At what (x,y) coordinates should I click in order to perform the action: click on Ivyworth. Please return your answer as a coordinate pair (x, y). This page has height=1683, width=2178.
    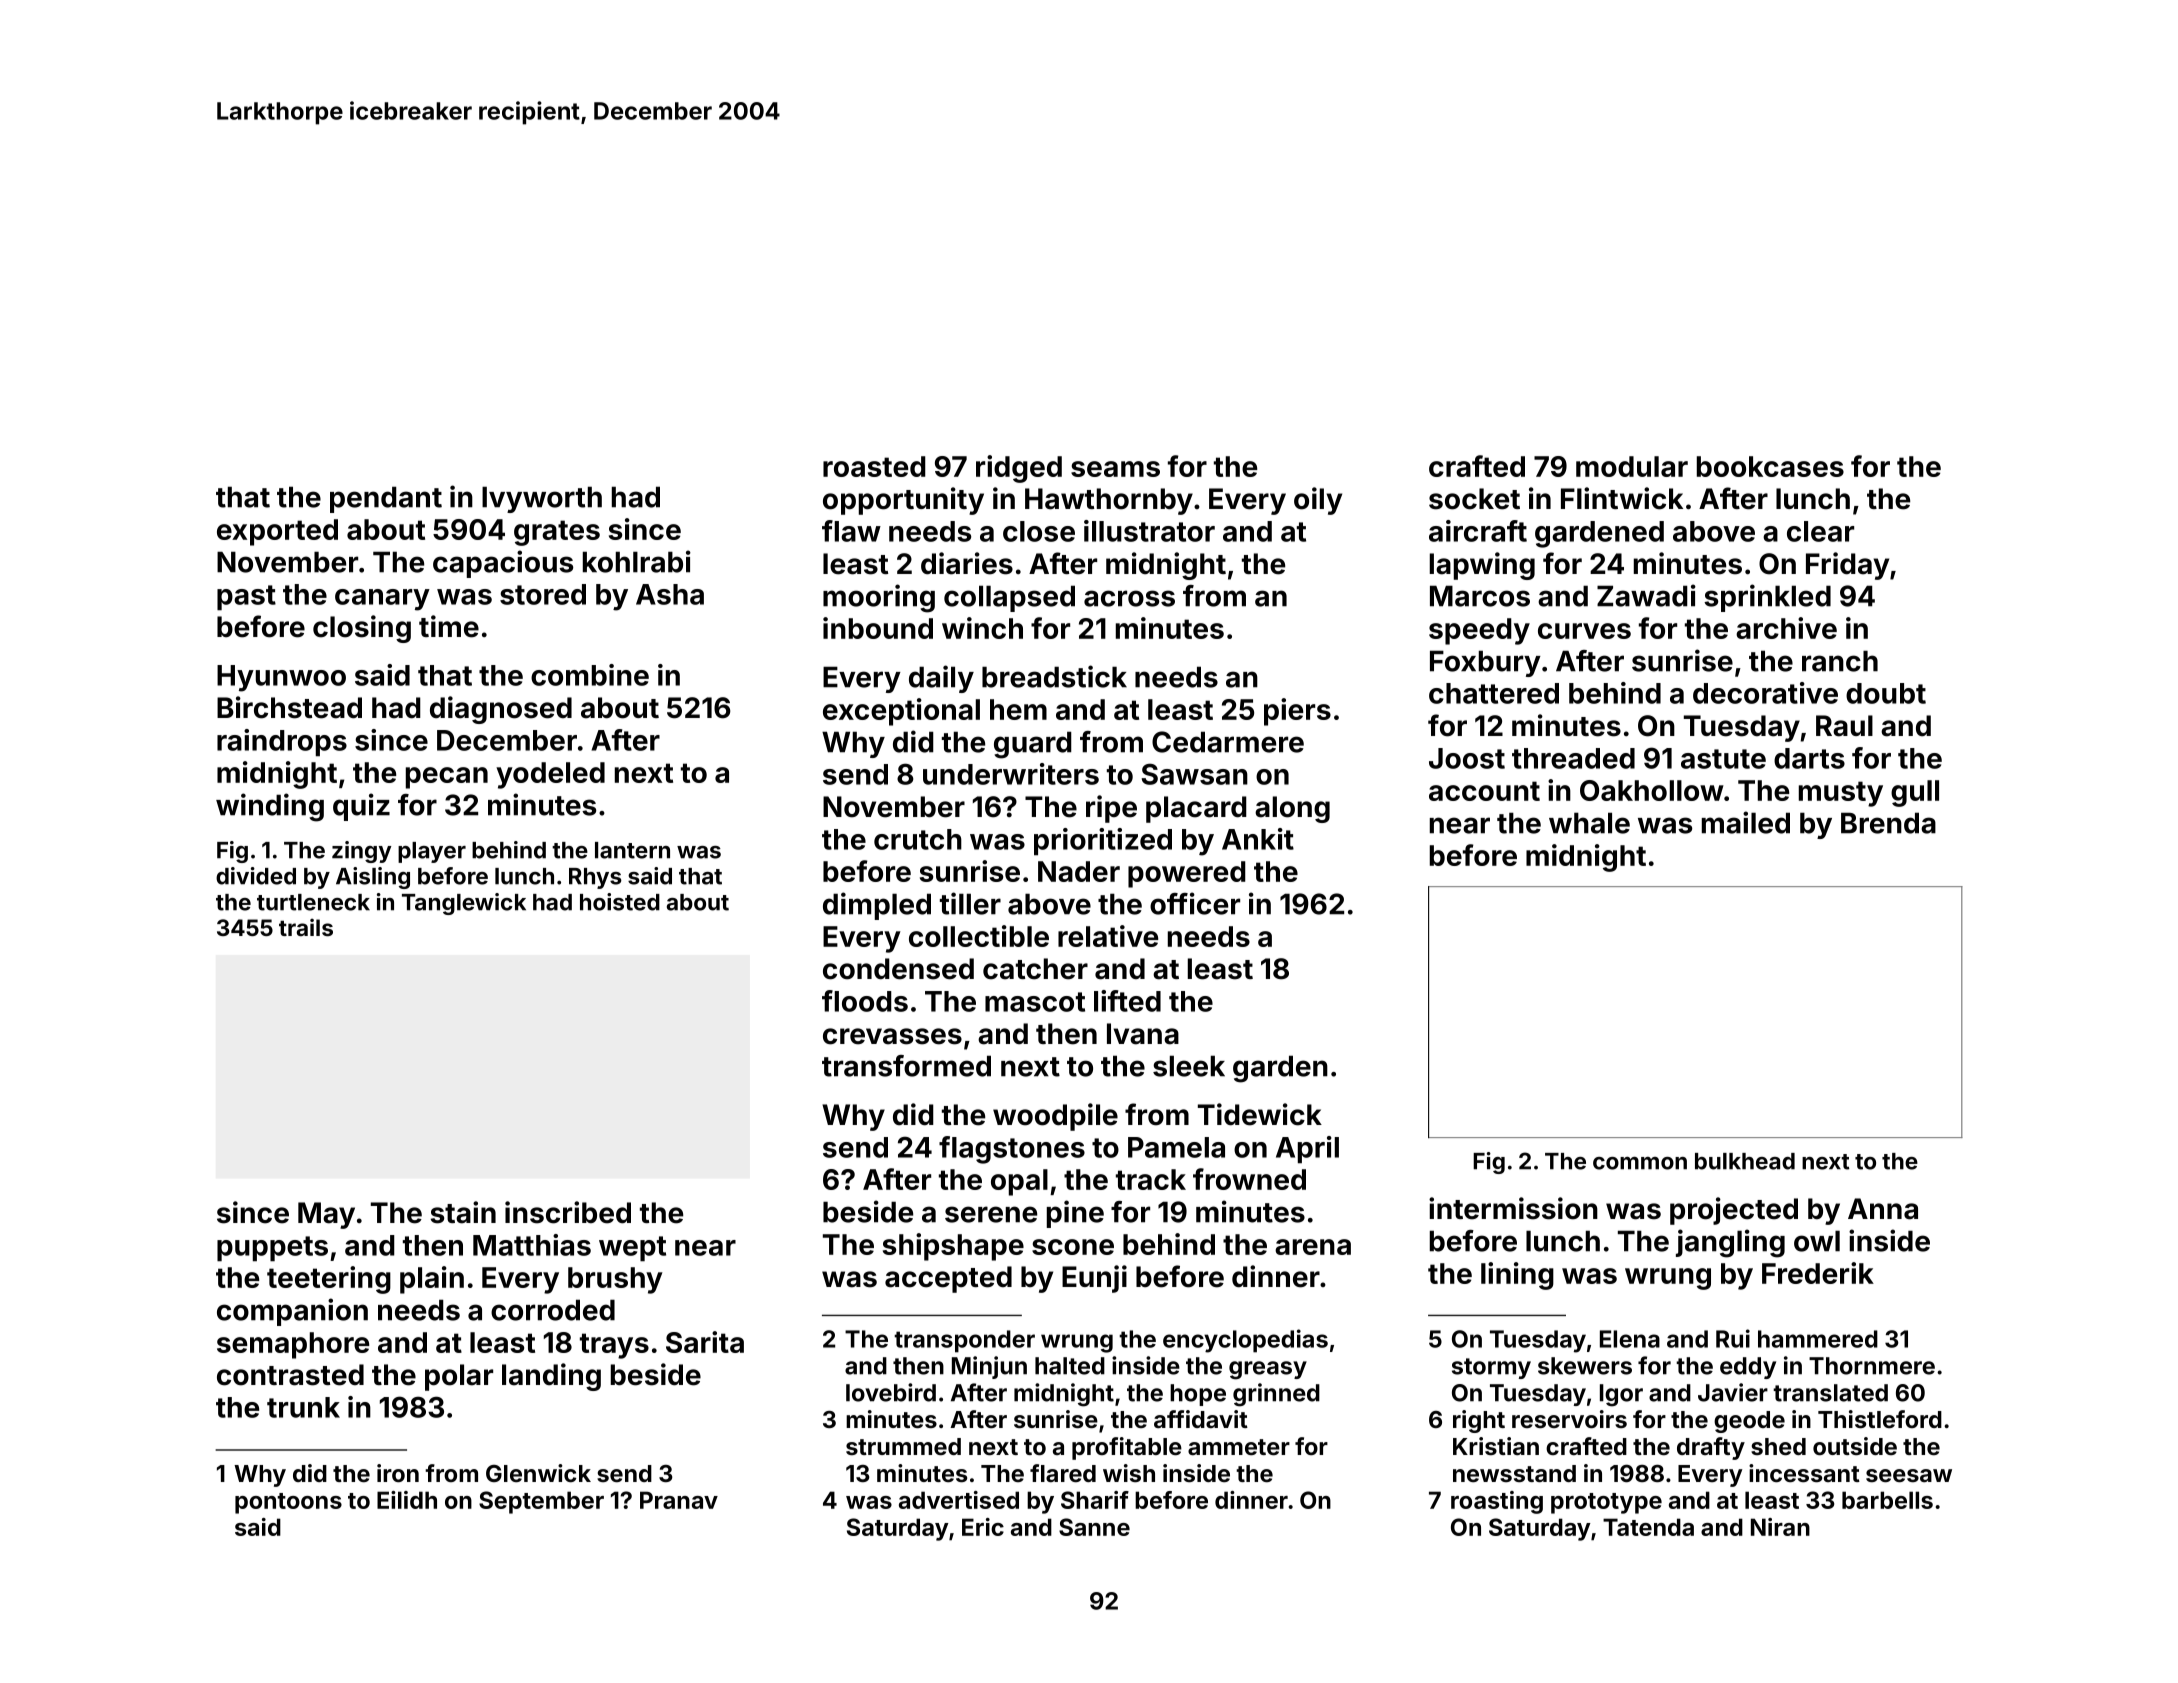
    Looking at the image, I should click on (542, 499).
